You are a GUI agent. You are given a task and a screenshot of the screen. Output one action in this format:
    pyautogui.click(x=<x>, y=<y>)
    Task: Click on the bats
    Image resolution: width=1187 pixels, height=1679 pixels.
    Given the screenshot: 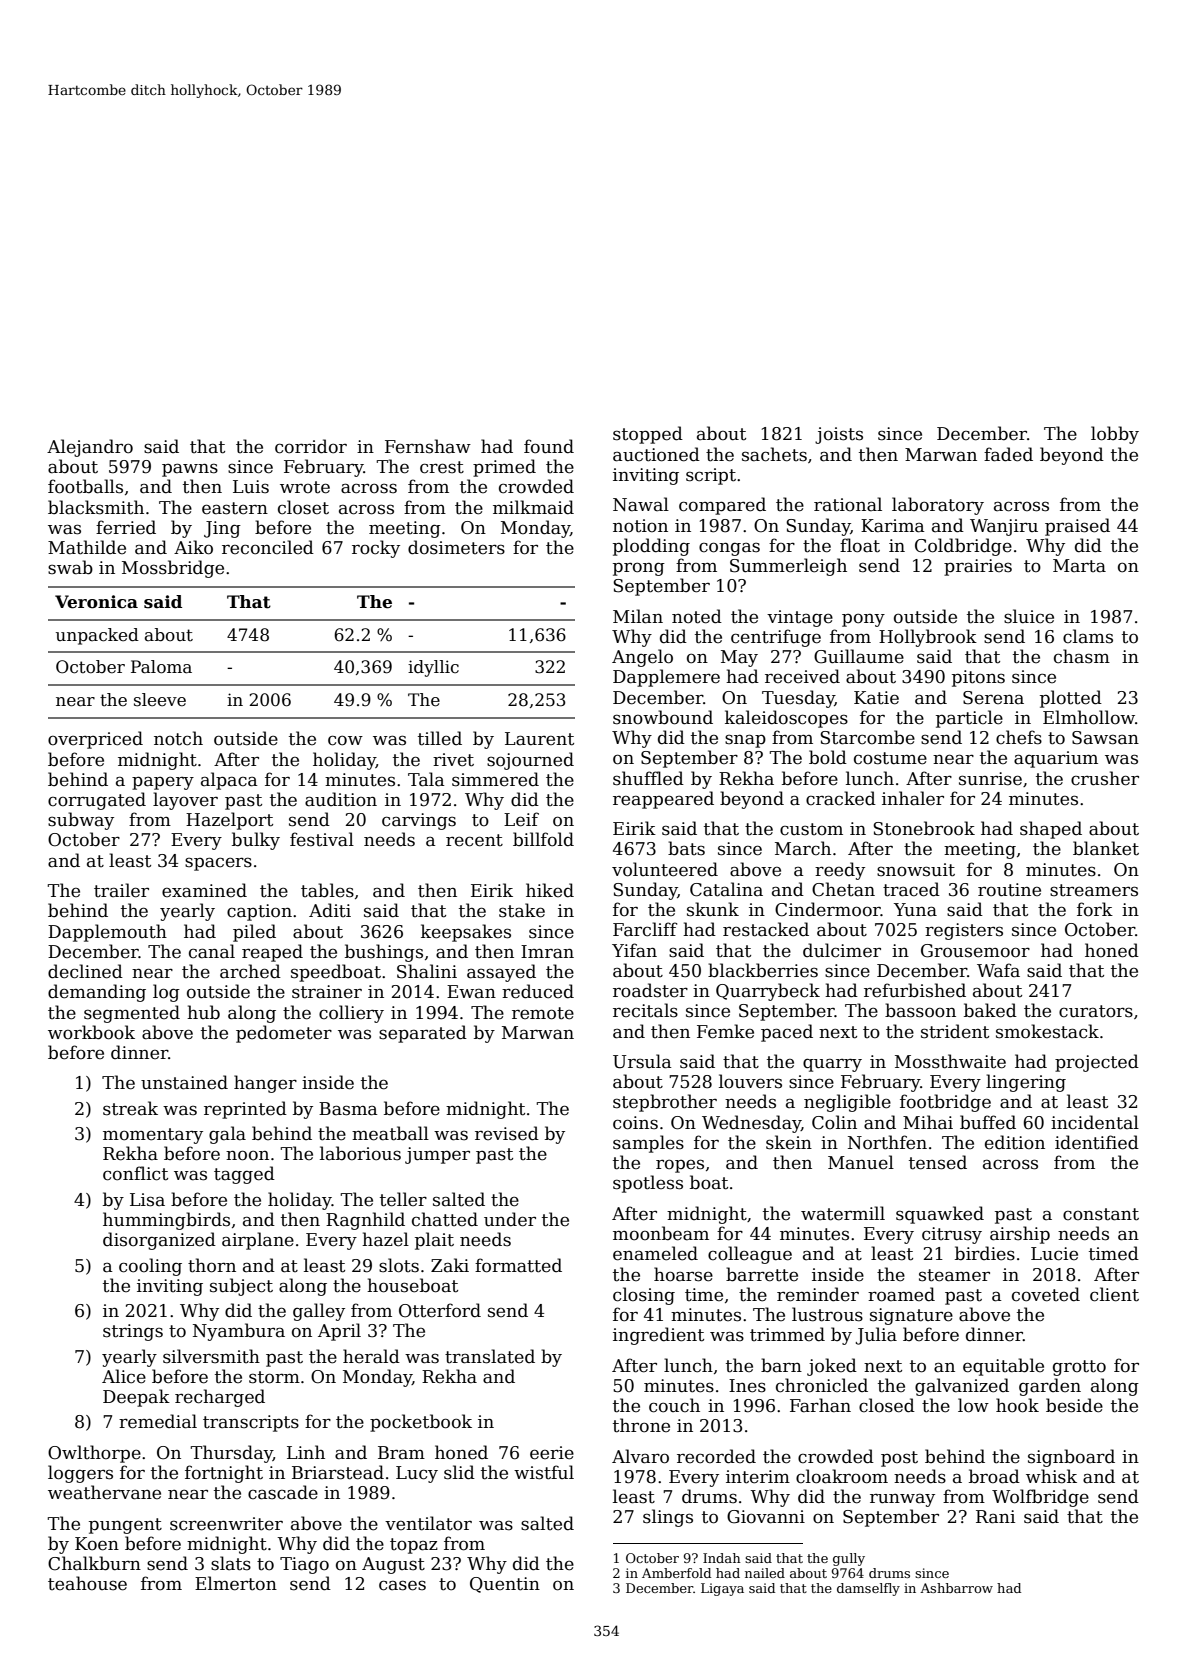 What is the action you would take?
    pyautogui.click(x=686, y=848)
